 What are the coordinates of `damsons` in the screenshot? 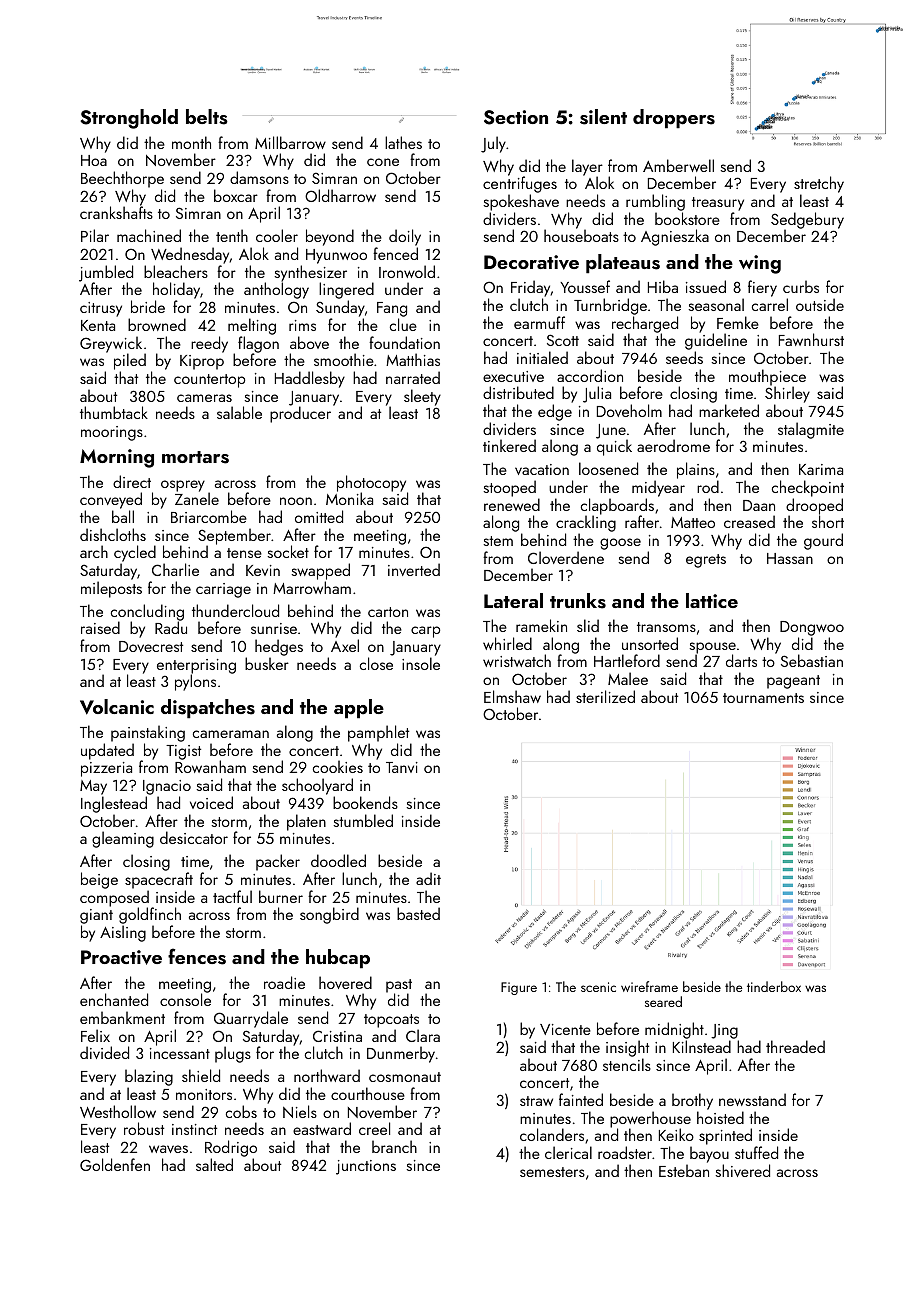 It's located at (259, 177).
